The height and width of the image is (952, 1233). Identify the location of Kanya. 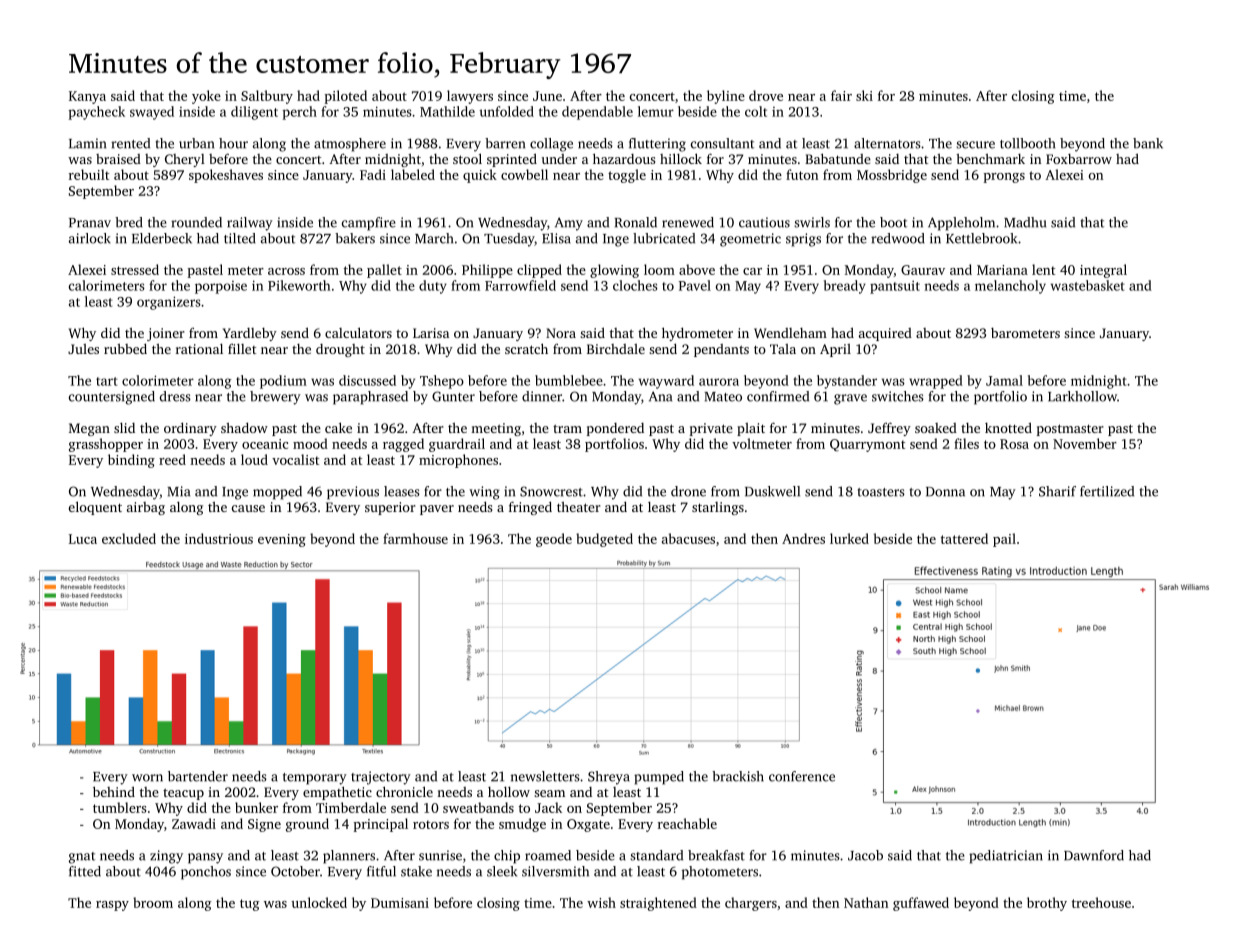
(87, 97).
